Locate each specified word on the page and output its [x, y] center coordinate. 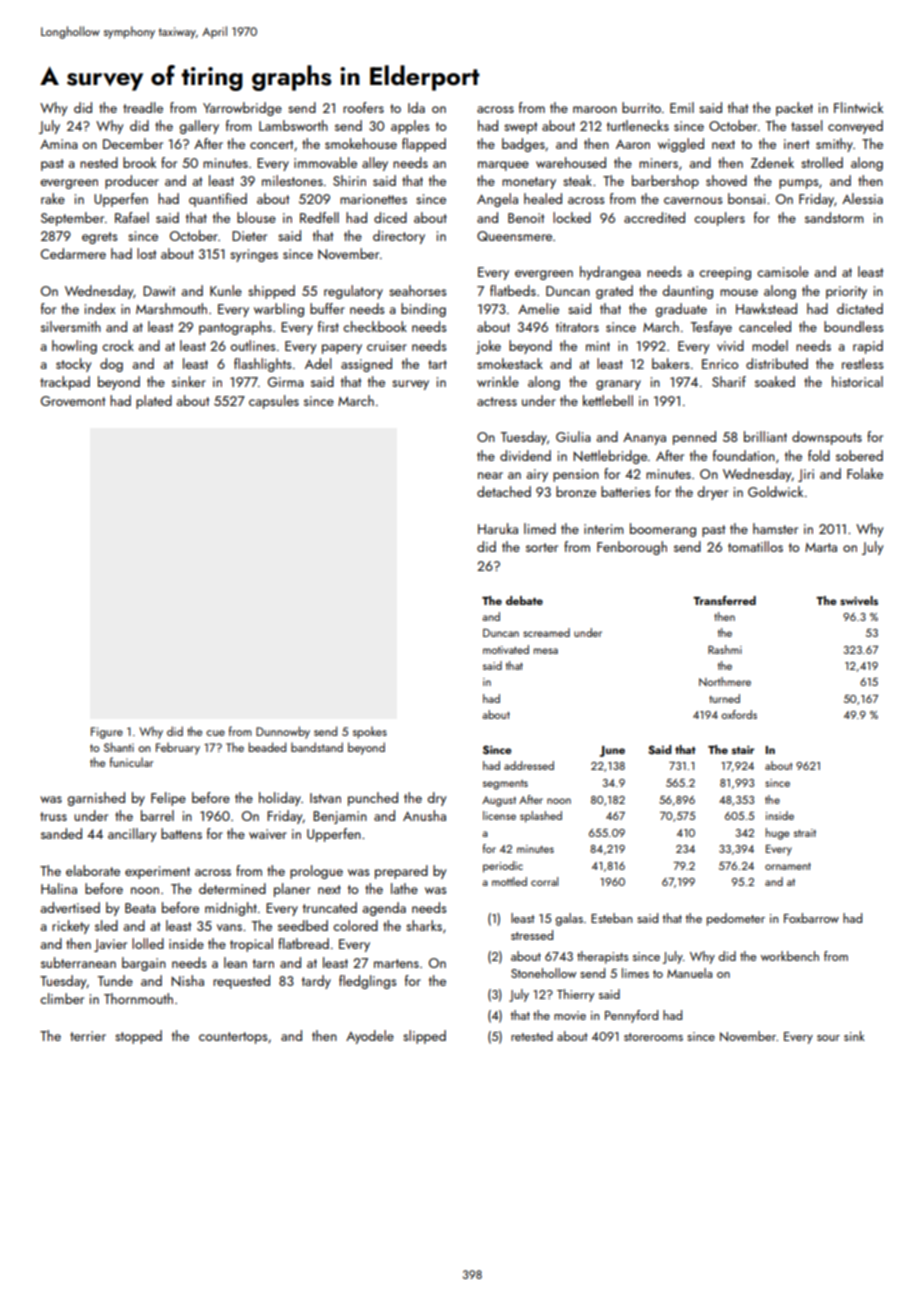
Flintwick [858, 107]
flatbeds [513, 290]
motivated [506, 649]
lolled [148, 943]
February [178, 748]
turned [724, 698]
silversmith [71, 326]
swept [520, 128]
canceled [765, 326]
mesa [546, 651]
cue [215, 733]
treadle [143, 107]
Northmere [725, 681]
